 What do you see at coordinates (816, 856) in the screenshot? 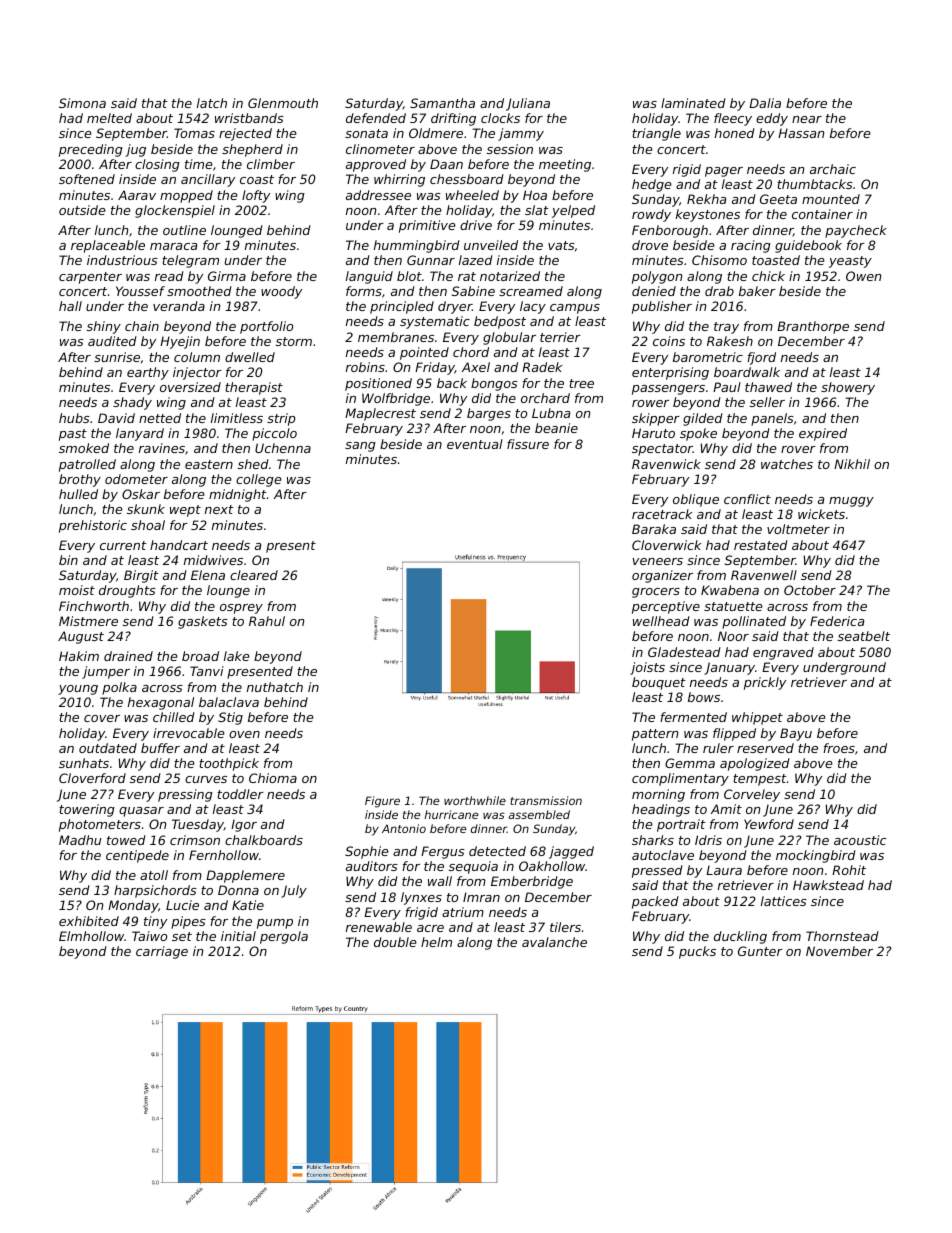
I see `mockingbird` at bounding box center [816, 856].
